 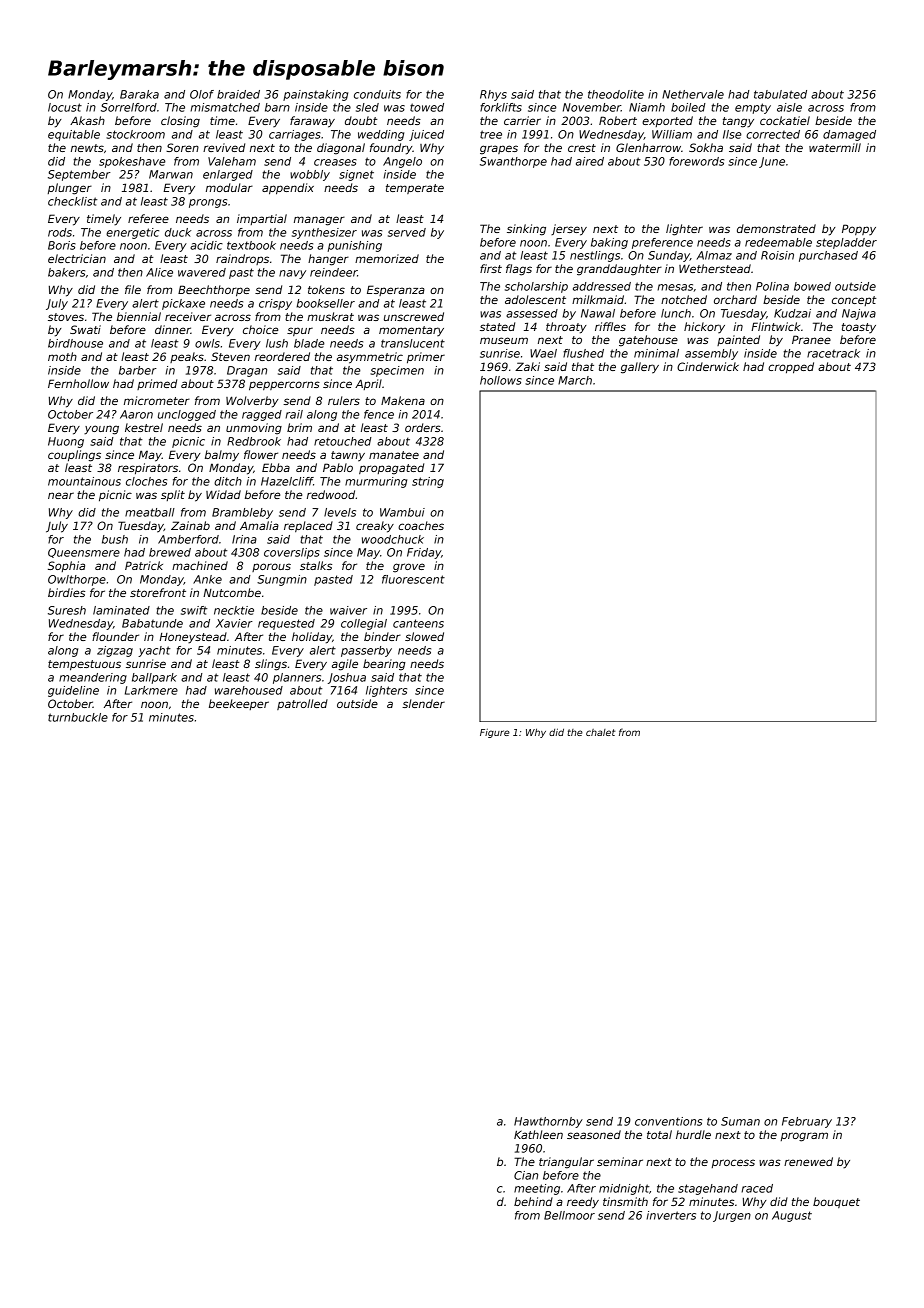 I want to click on Jurgen, so click(x=732, y=1216).
